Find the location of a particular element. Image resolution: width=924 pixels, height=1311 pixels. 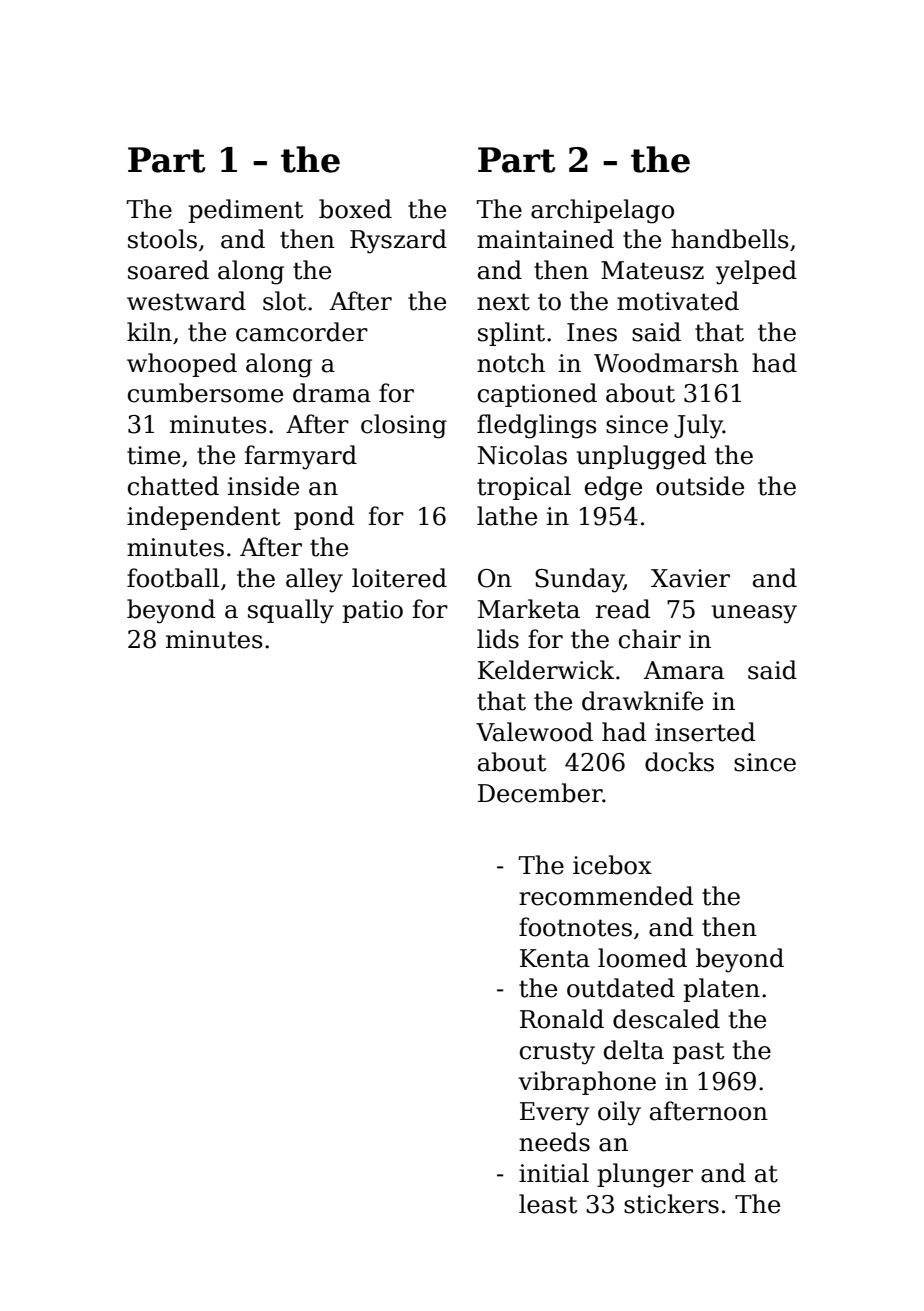

closing is located at coordinates (404, 426).
